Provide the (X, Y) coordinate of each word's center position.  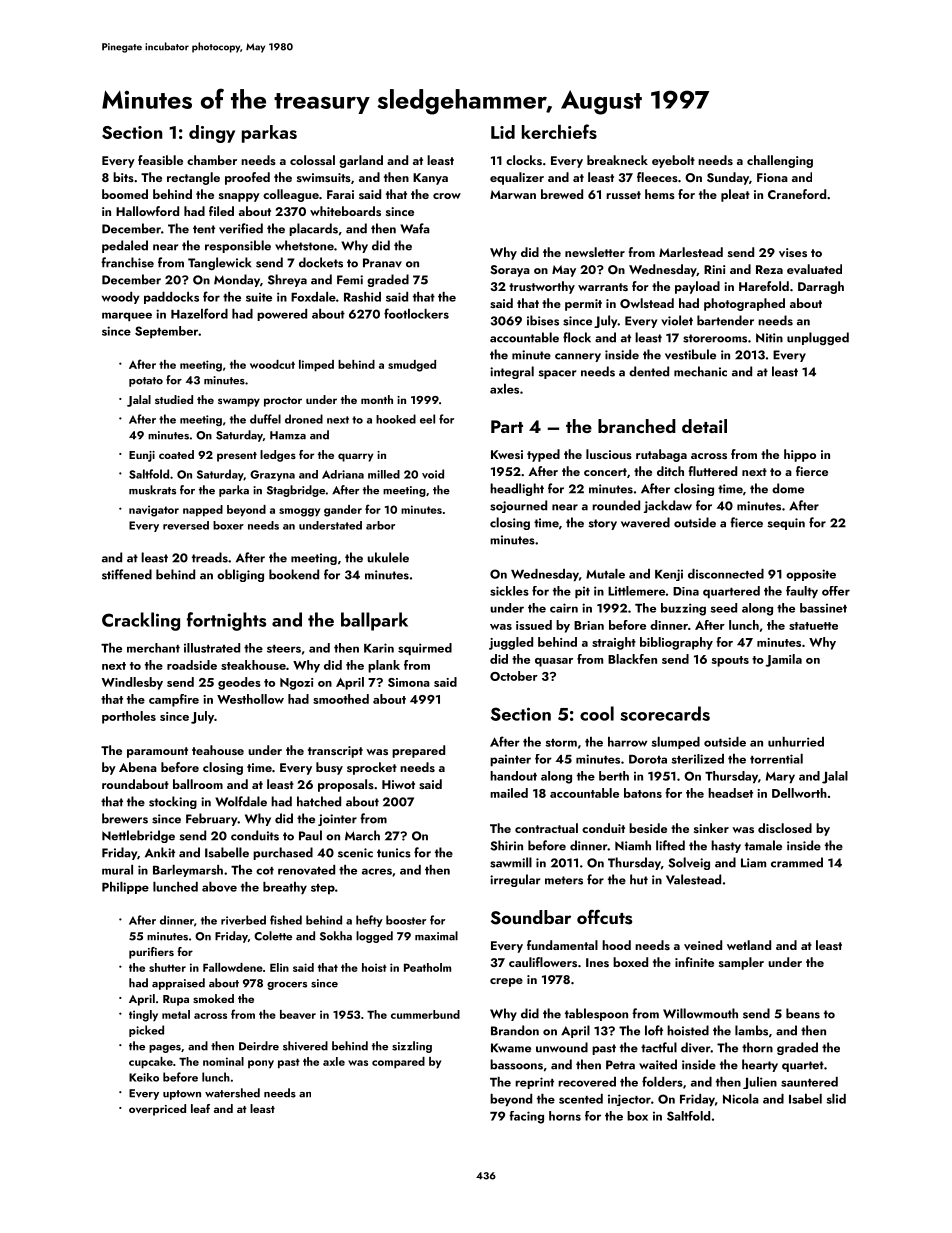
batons (643, 793)
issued (534, 625)
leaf (200, 1108)
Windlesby (132, 683)
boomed (125, 194)
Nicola (741, 1099)
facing (526, 1117)
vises (793, 252)
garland (361, 161)
